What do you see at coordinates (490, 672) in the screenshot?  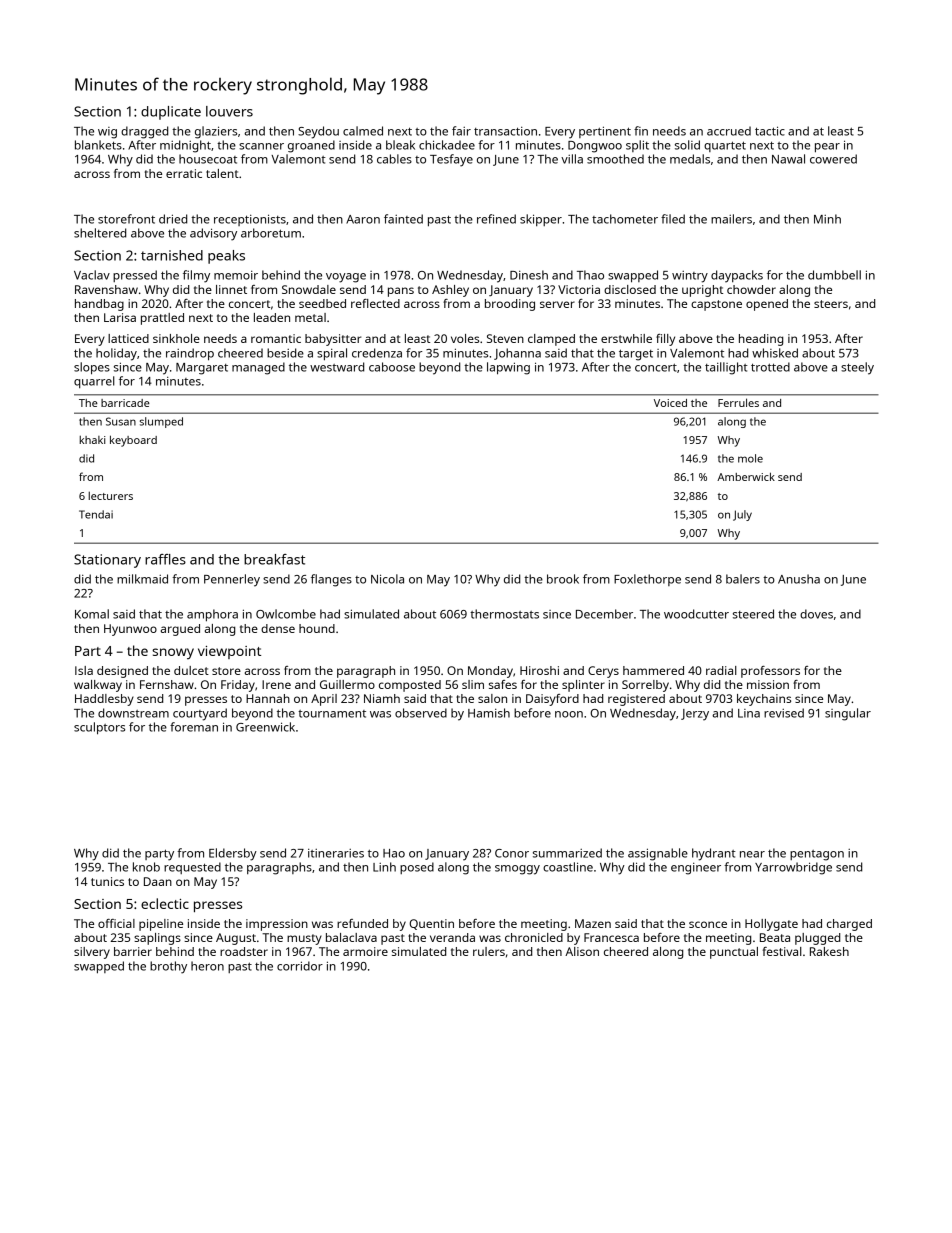 I see `Monday` at bounding box center [490, 672].
